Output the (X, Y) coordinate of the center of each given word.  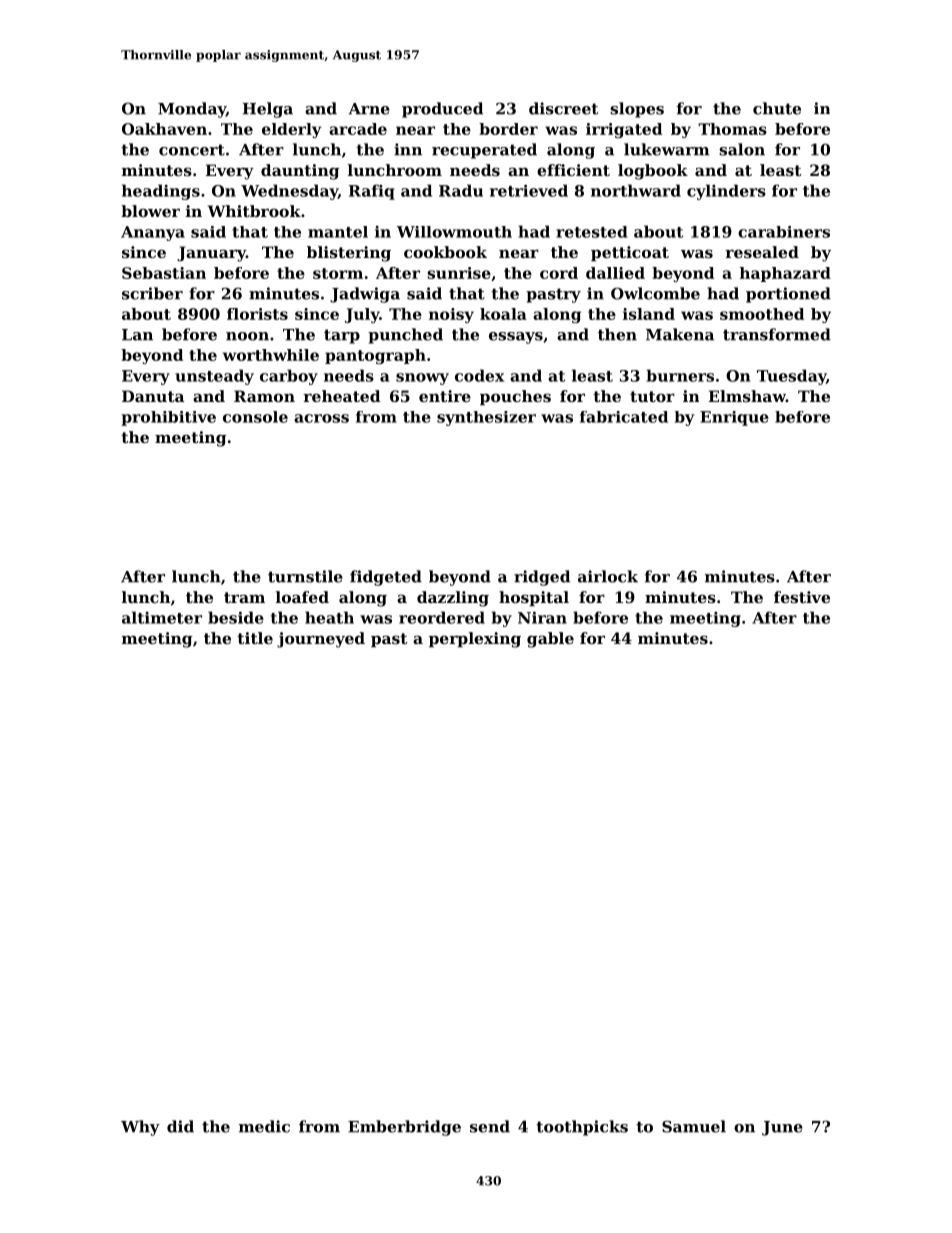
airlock (608, 576)
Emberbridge (404, 1128)
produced (442, 110)
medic (264, 1126)
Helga (268, 110)
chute (777, 108)
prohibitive (168, 418)
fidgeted (386, 578)
